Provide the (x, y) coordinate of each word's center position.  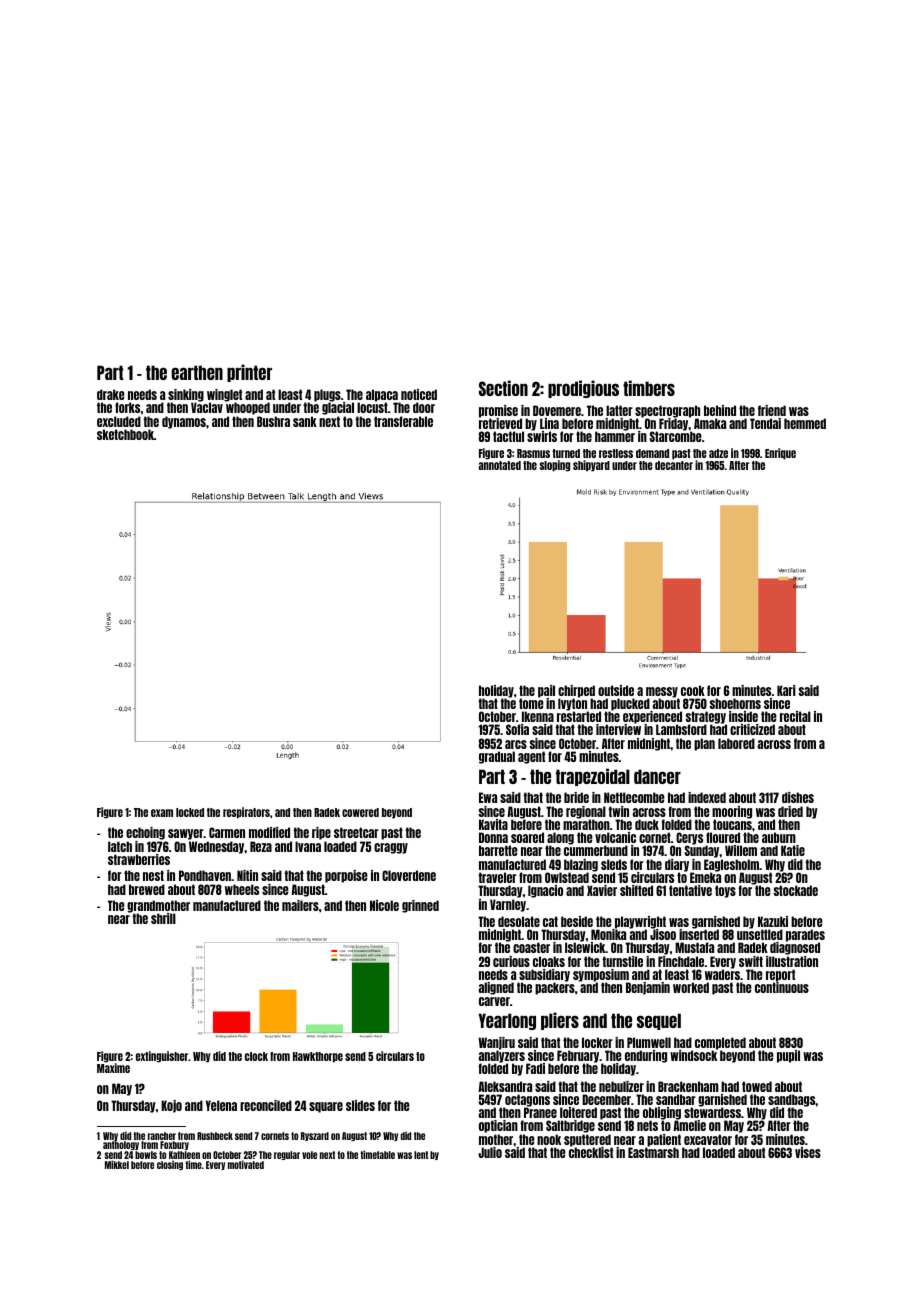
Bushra (273, 421)
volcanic (615, 837)
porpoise (346, 876)
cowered (360, 812)
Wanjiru (496, 1044)
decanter (674, 465)
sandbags (792, 1100)
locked (190, 812)
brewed (147, 889)
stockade (796, 890)
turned (566, 453)
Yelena (221, 1105)
